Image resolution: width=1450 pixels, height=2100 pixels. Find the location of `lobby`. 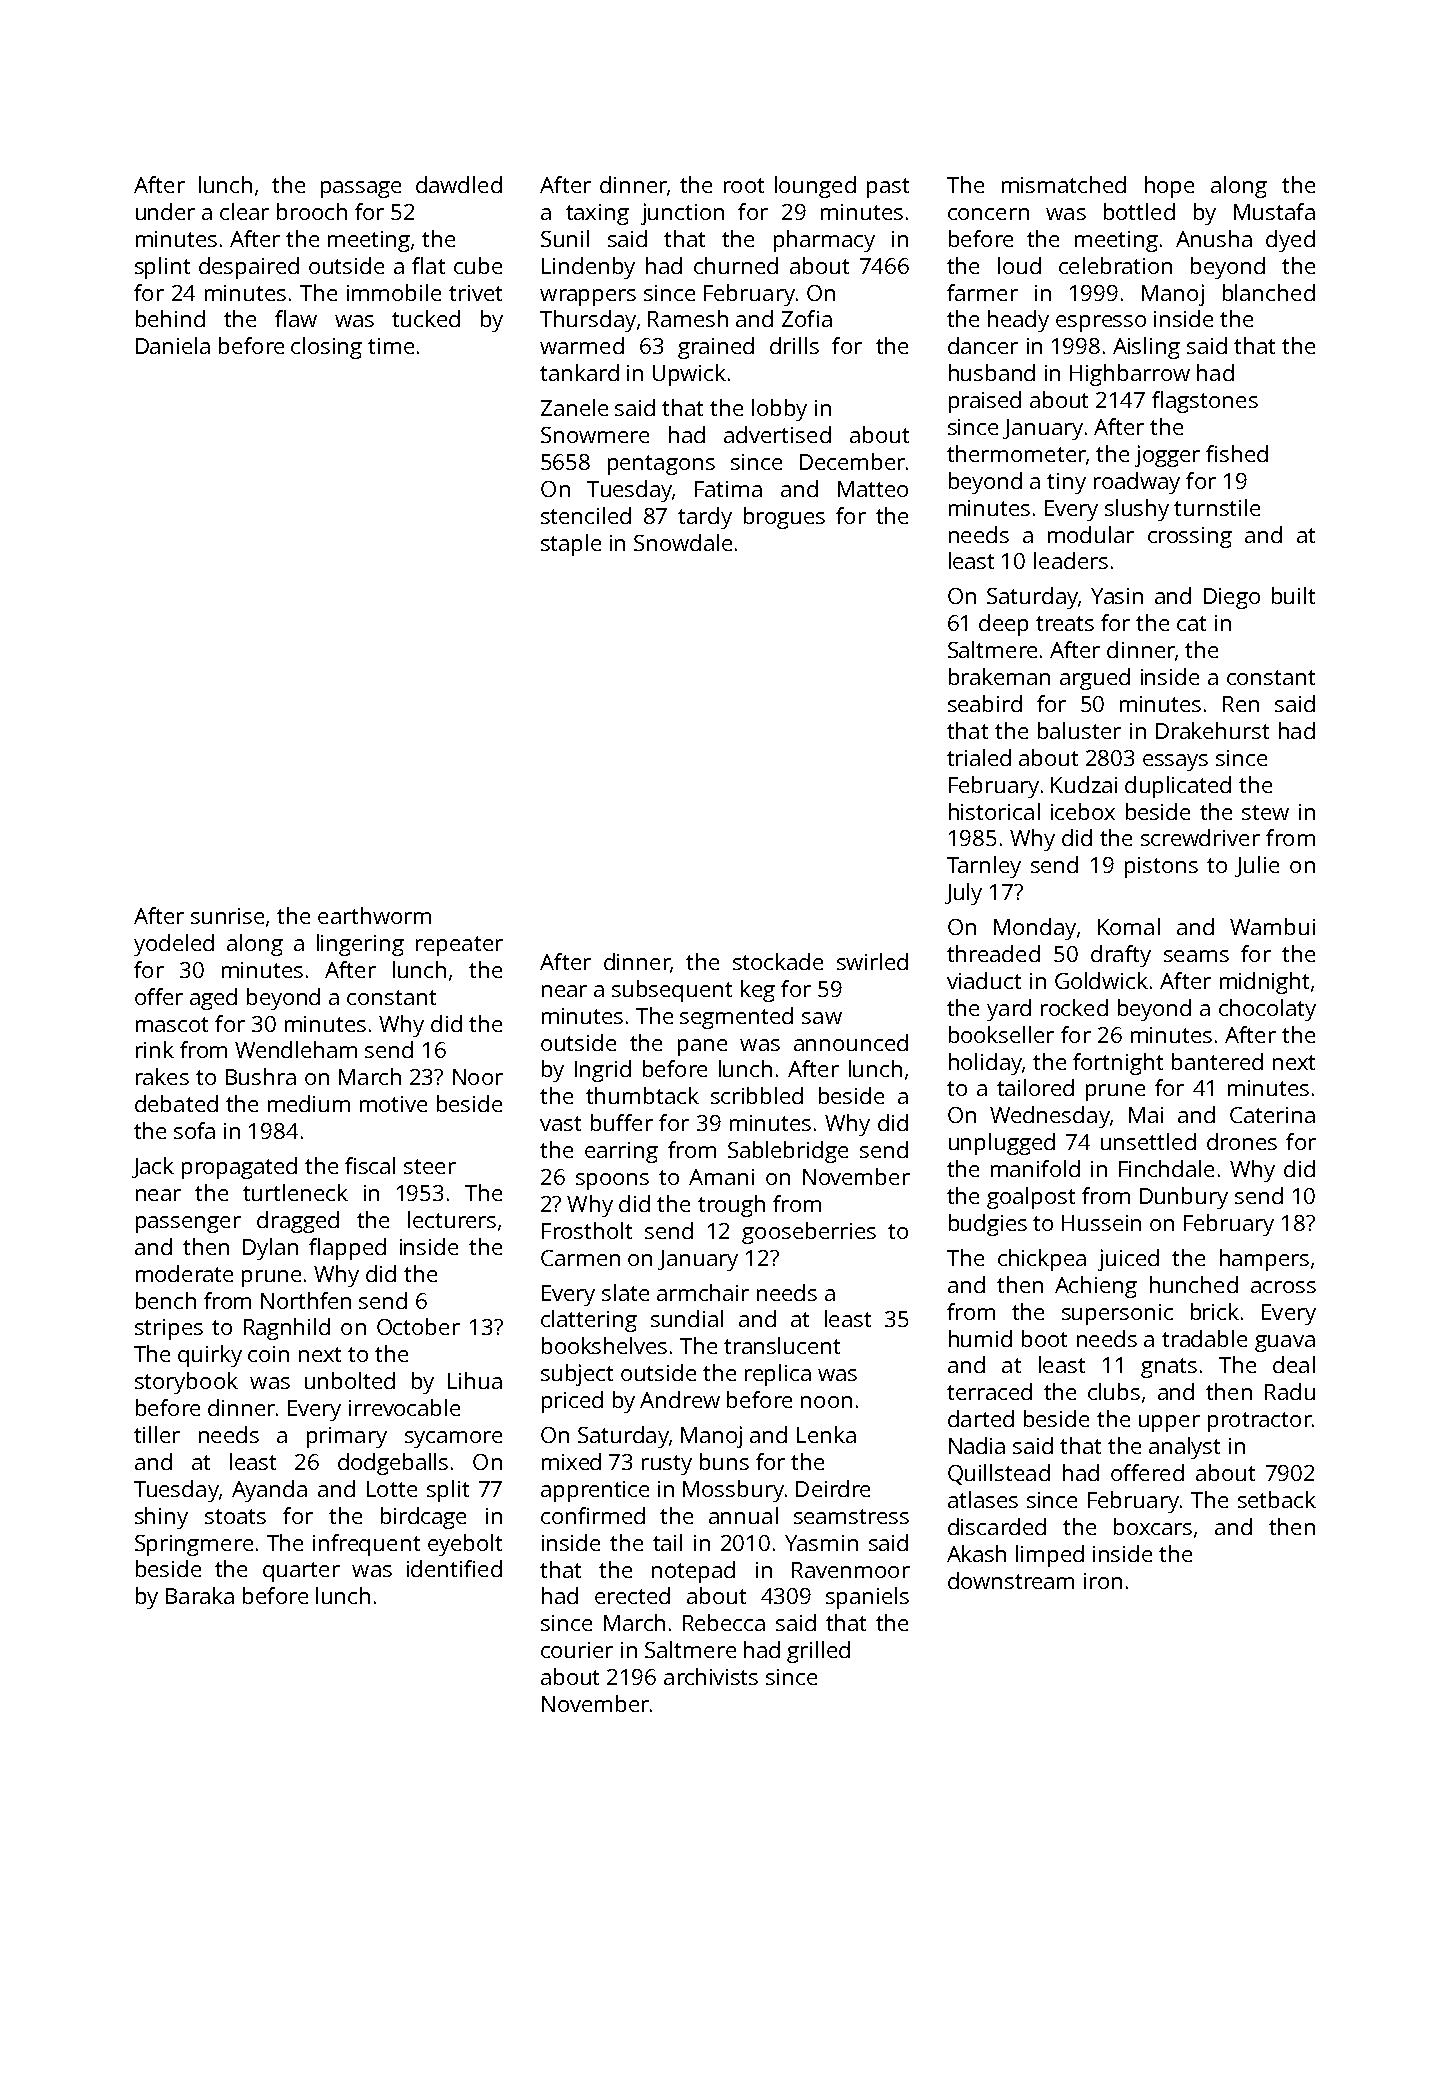

lobby is located at coordinates (779, 410).
